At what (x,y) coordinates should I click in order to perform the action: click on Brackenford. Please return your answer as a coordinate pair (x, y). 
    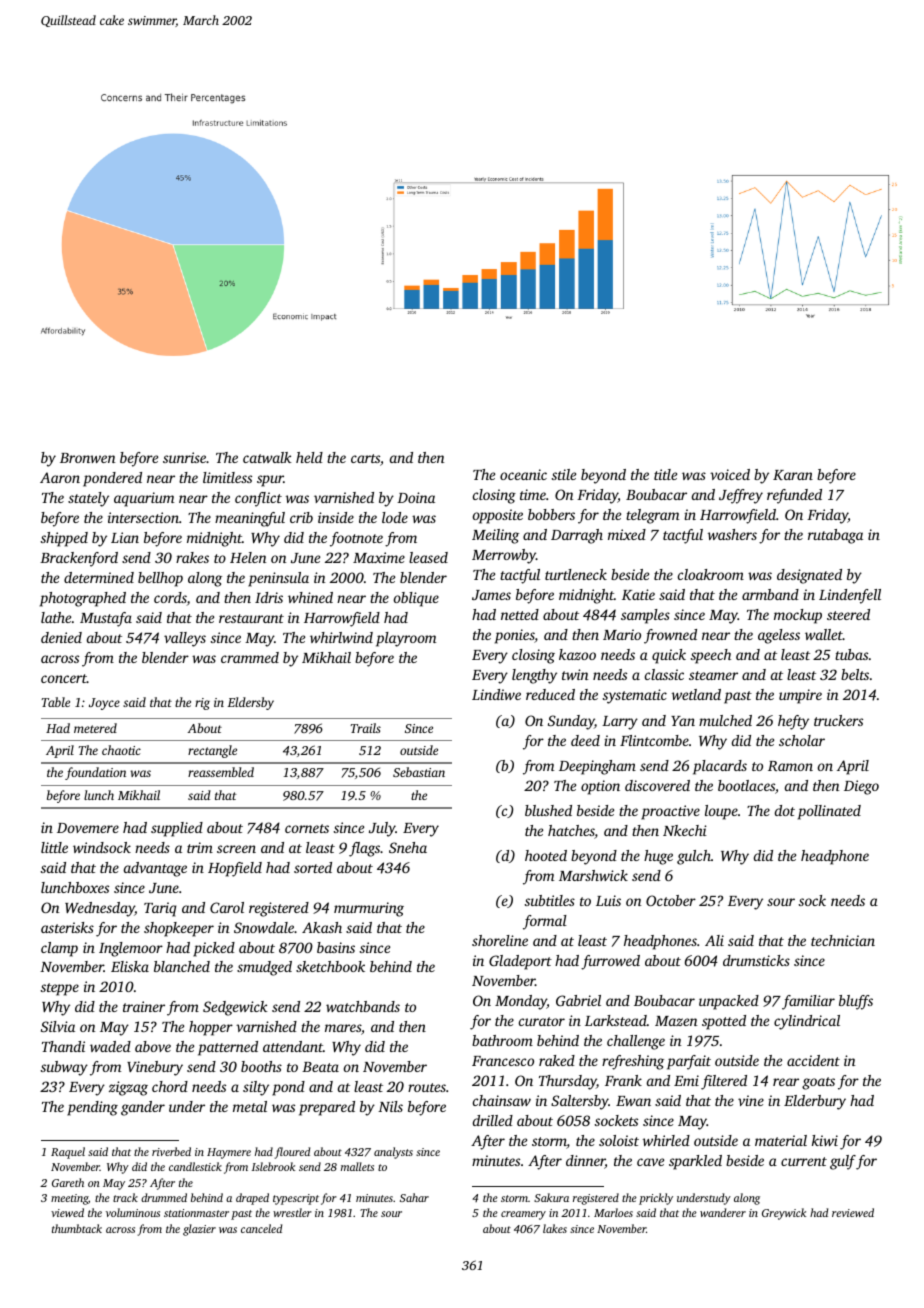
    Looking at the image, I should click on (79, 559).
